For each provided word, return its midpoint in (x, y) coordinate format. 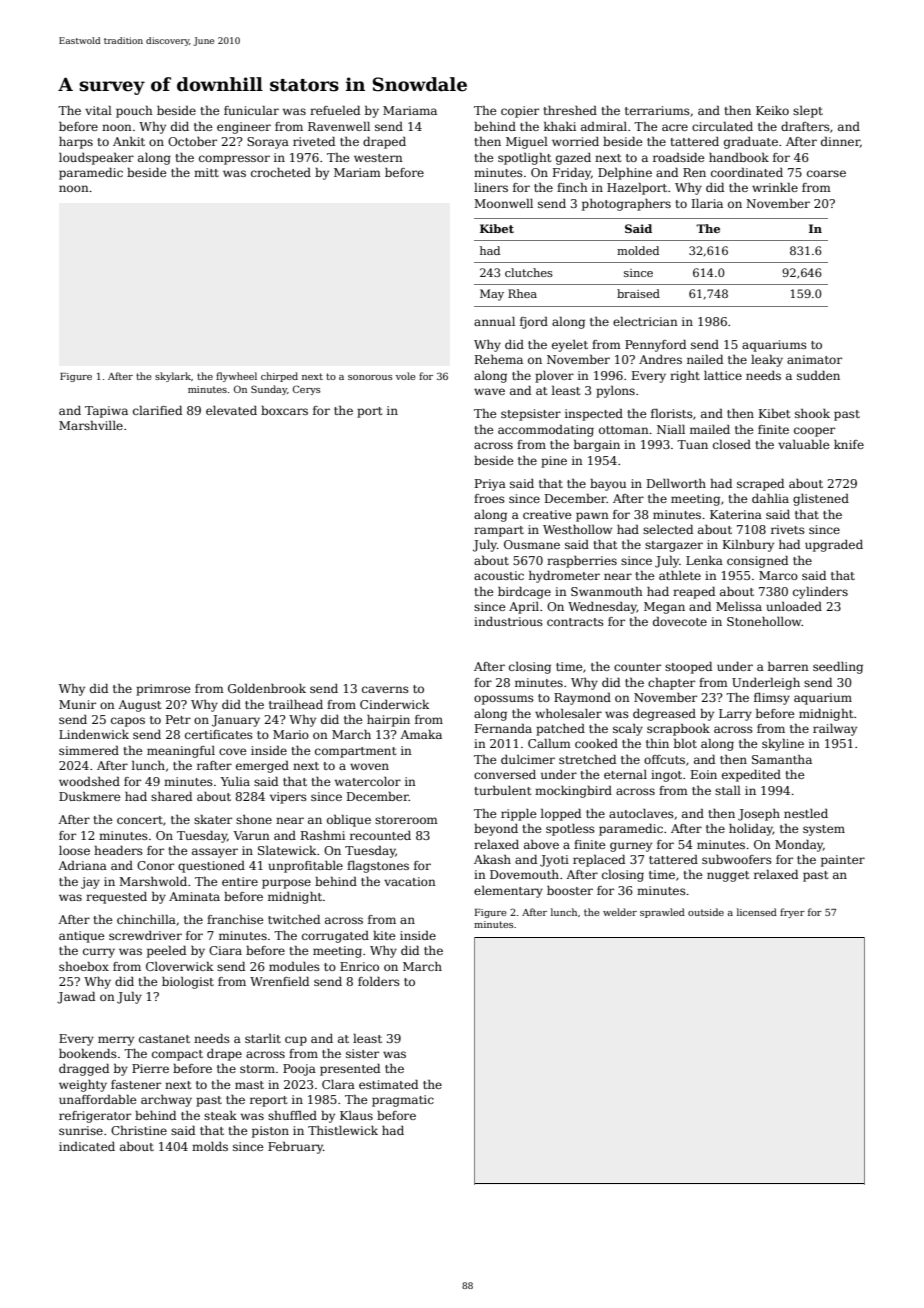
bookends (88, 1053)
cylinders (820, 593)
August (139, 706)
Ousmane (532, 544)
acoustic (499, 575)
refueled (335, 110)
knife (849, 444)
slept (808, 112)
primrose (163, 690)
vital (98, 110)
